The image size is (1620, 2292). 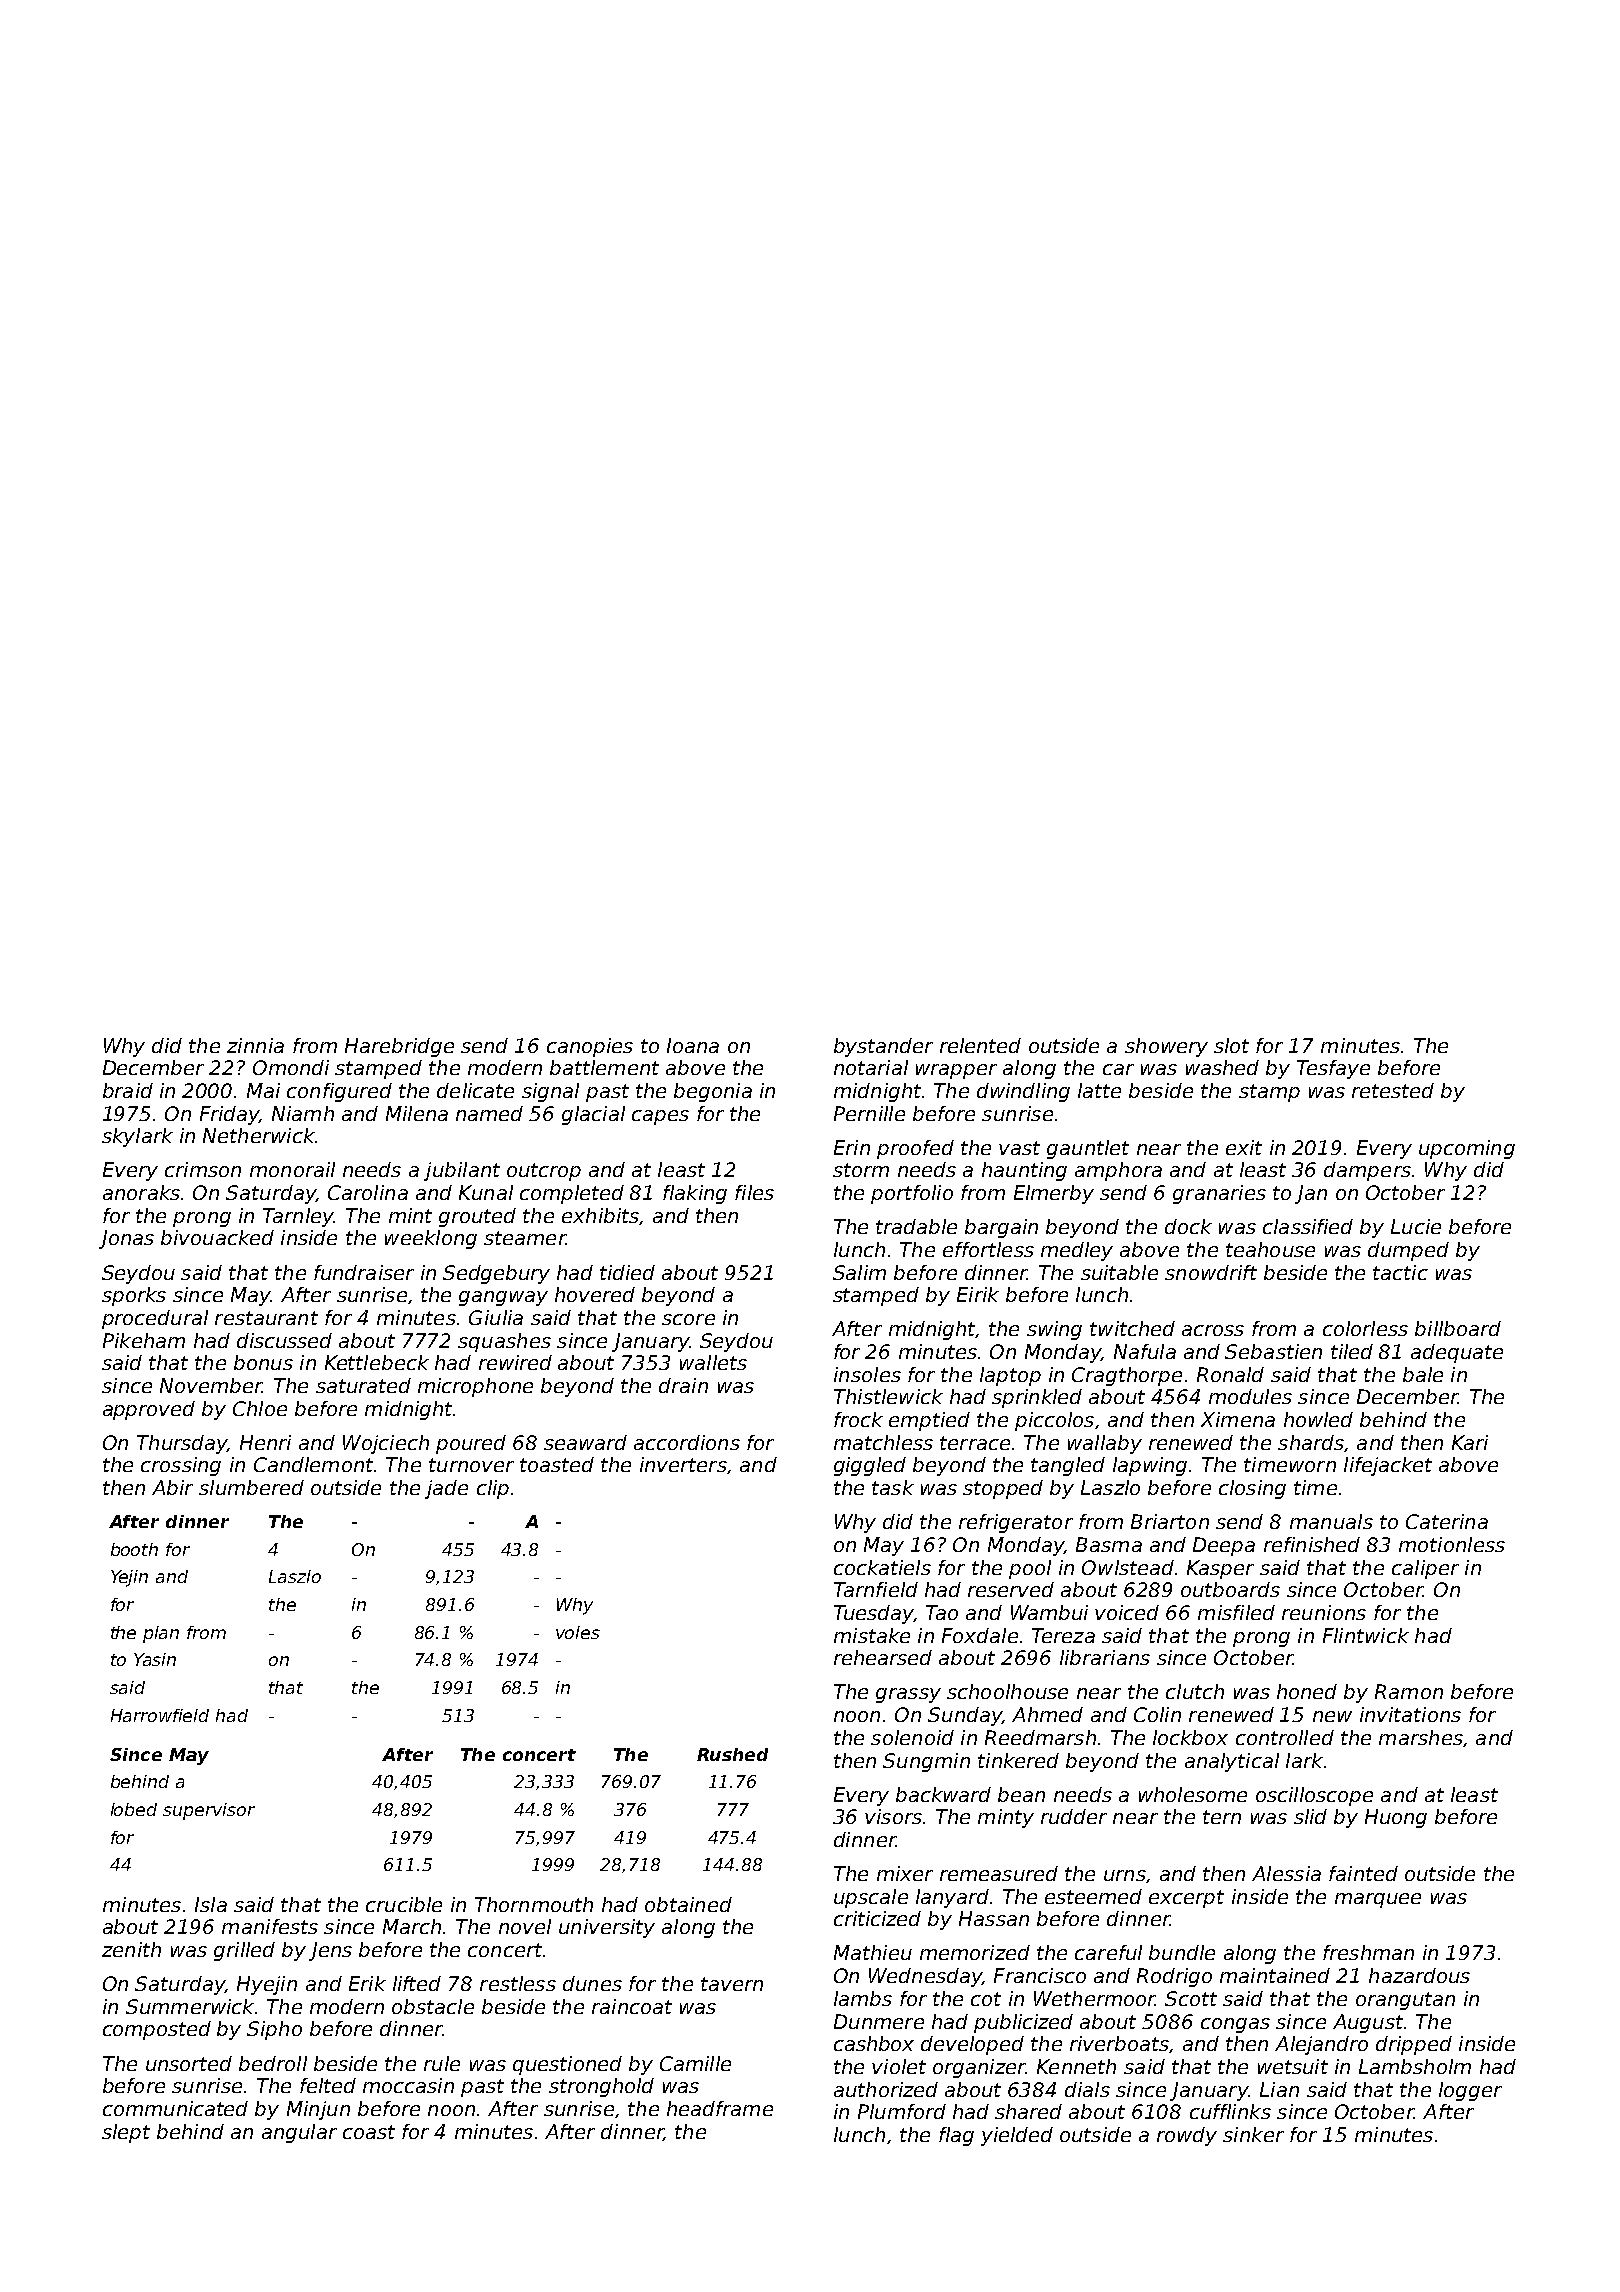 What do you see at coordinates (1253, 2134) in the image?
I see `sinker` at bounding box center [1253, 2134].
